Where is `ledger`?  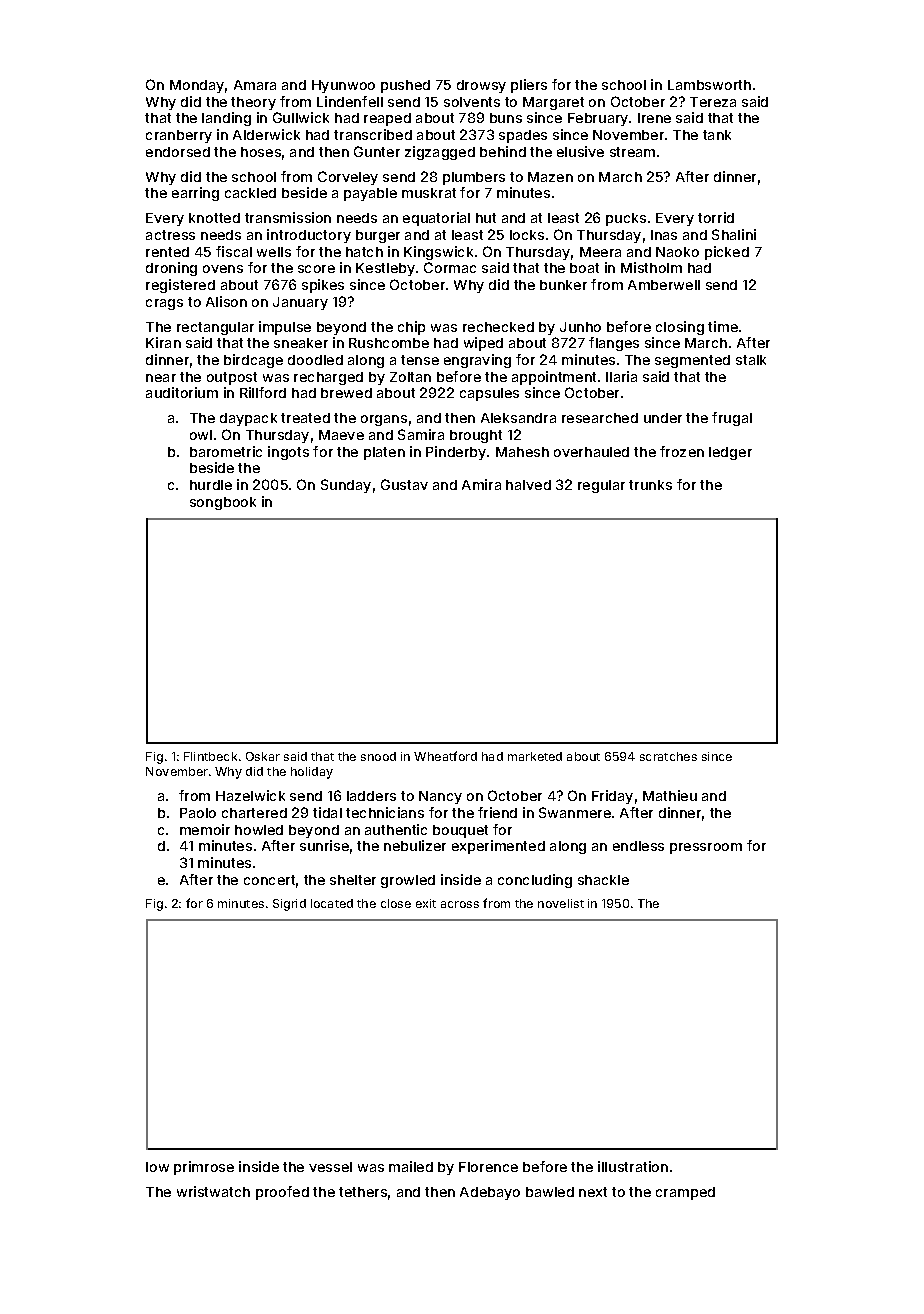 ledger is located at coordinates (730, 453).
